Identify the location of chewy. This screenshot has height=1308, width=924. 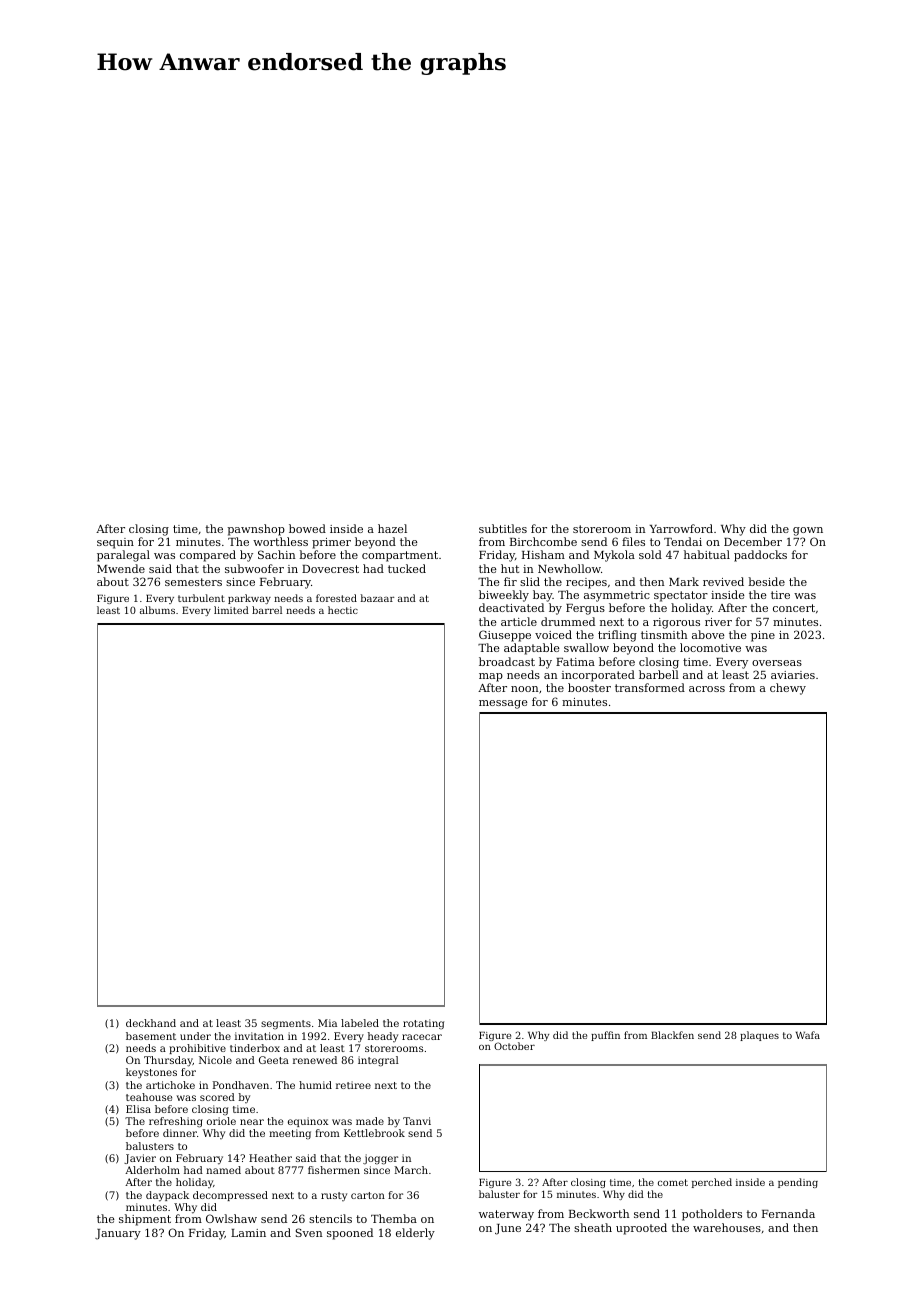
(788, 689).
